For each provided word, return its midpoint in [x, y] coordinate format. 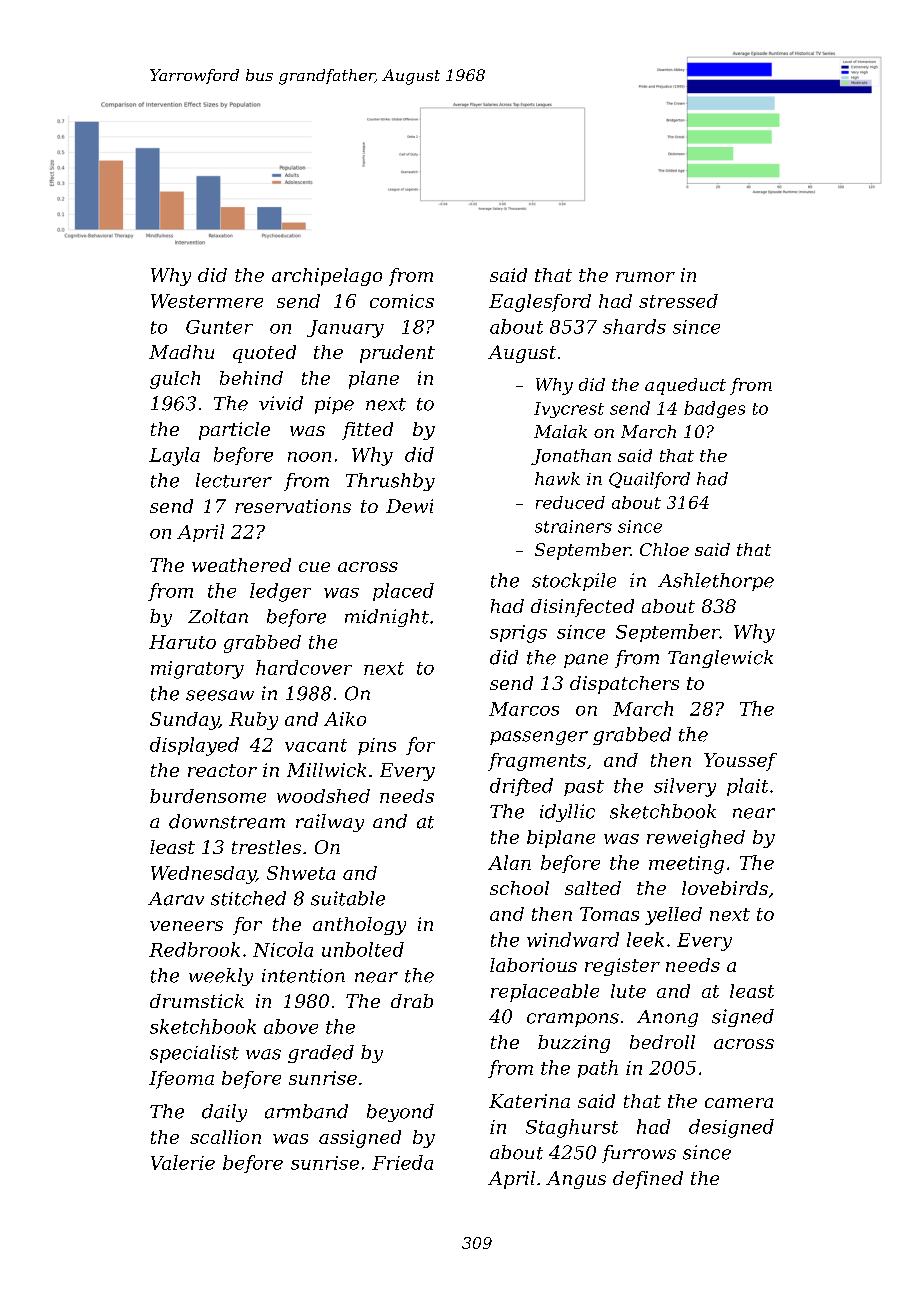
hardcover [304, 667]
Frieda [402, 1162]
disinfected [582, 608]
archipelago [327, 277]
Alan [509, 862]
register [622, 967]
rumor [645, 277]
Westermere [207, 301]
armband [306, 1111]
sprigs [518, 634]
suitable [348, 898]
